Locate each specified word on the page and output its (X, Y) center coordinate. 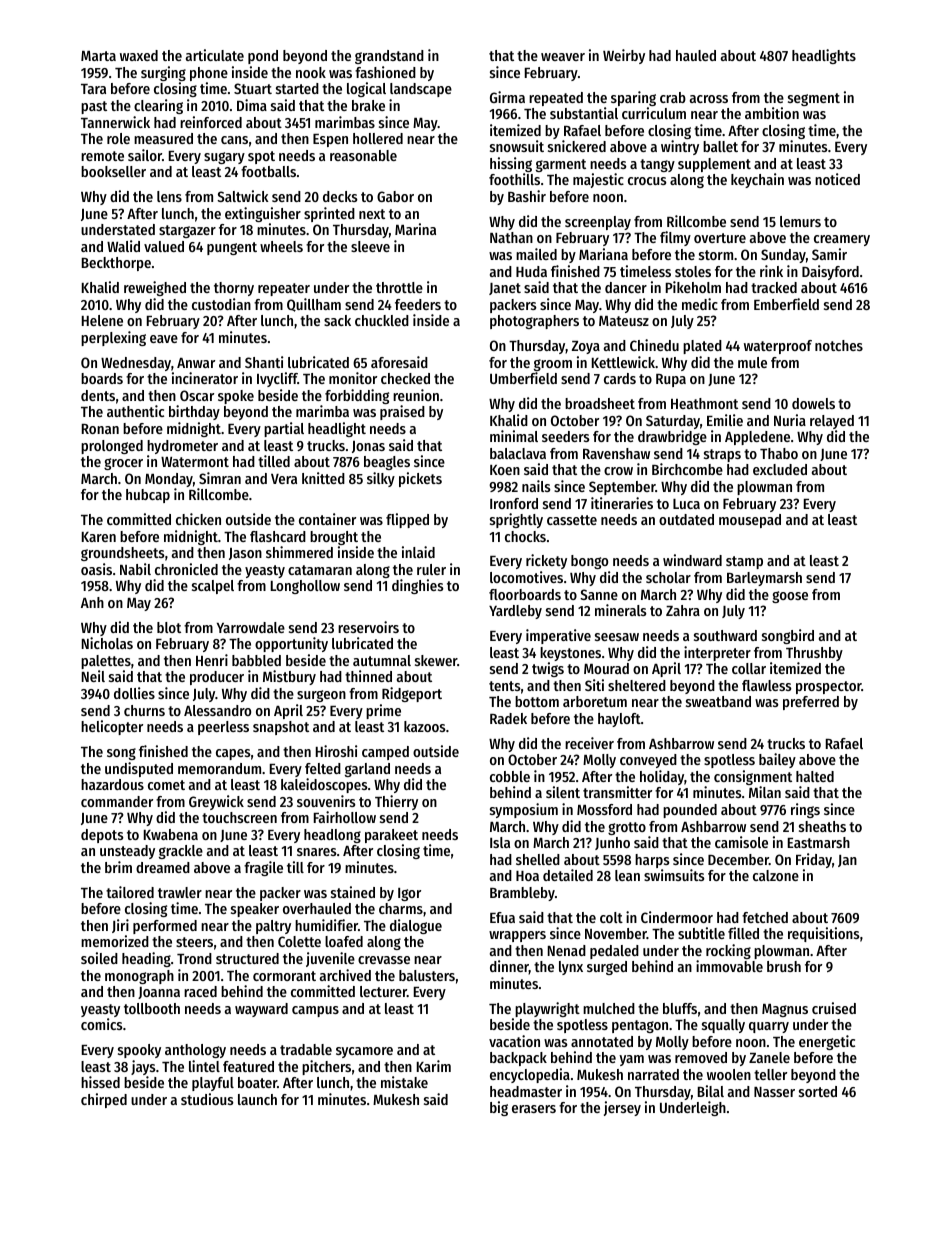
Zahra (683, 610)
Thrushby (814, 654)
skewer (436, 660)
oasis (96, 569)
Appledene (757, 438)
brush (784, 966)
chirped (104, 1100)
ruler (431, 569)
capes (233, 754)
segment (814, 99)
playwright (547, 1009)
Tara (93, 89)
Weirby (624, 56)
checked (405, 378)
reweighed (155, 288)
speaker (255, 910)
